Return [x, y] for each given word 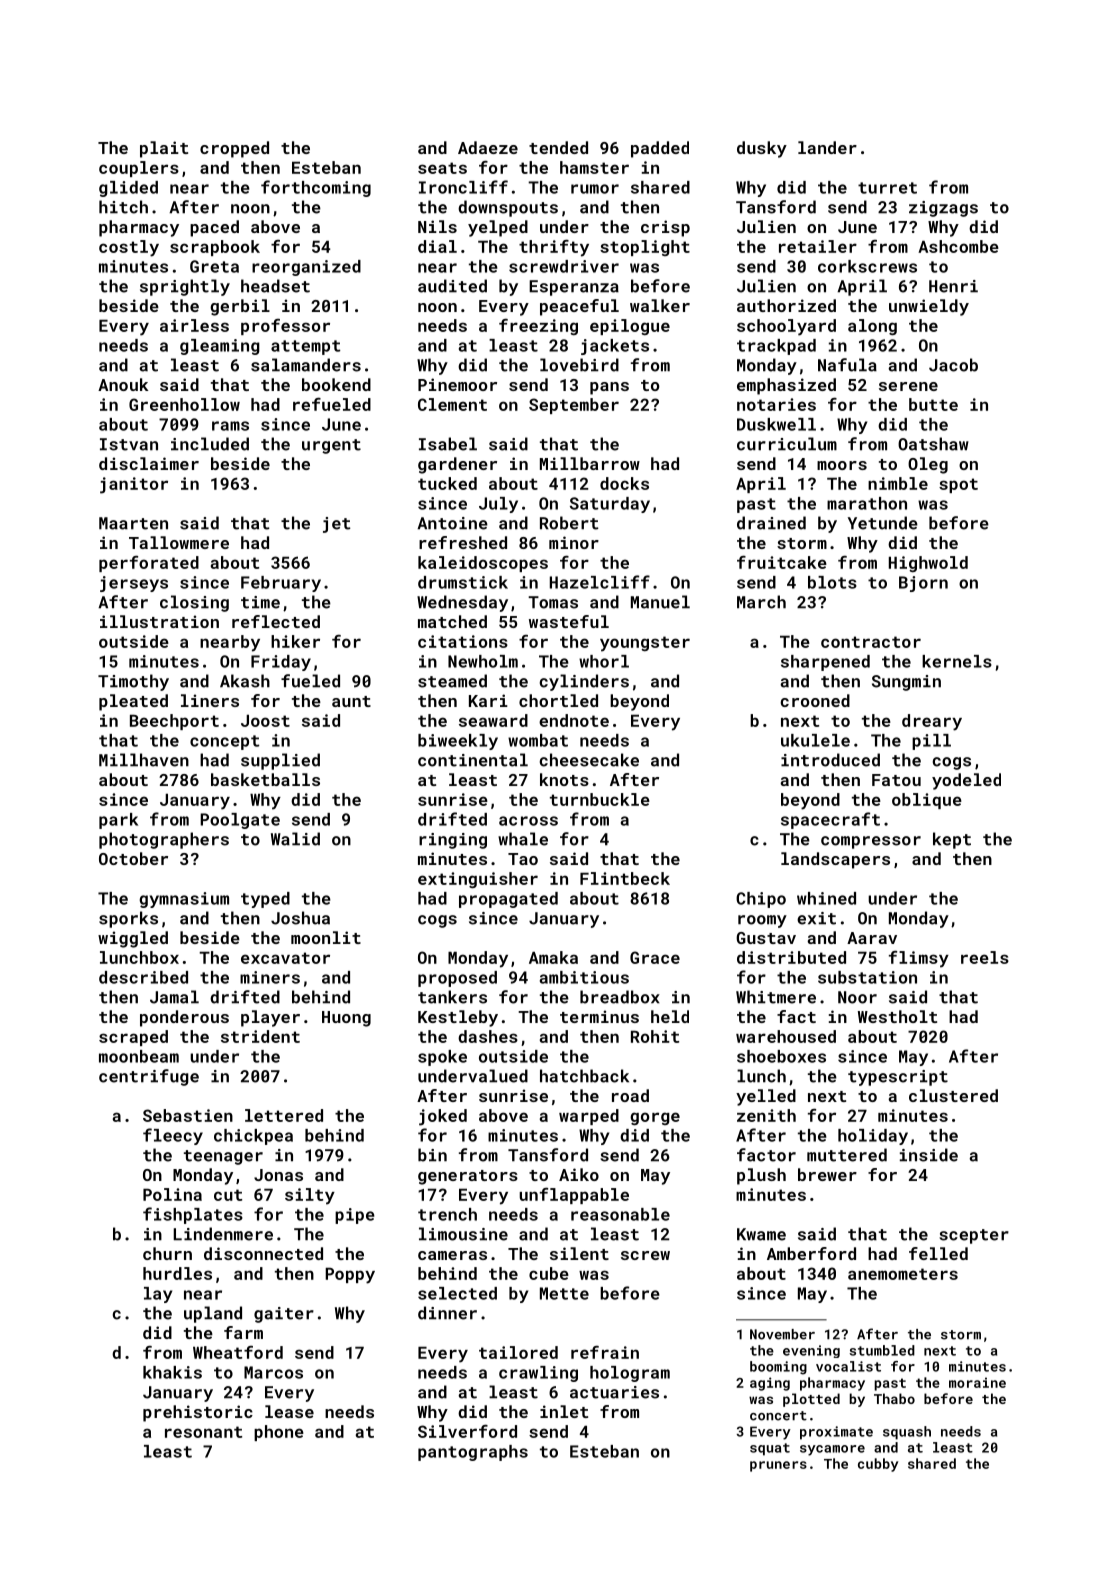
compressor [871, 842]
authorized [786, 305]
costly [129, 248]
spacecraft [830, 820]
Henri [953, 286]
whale [523, 839]
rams [230, 426]
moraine [977, 1382]
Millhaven [144, 760]
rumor [595, 189]
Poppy [350, 1276]
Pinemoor [457, 384]
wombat [538, 740]
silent [579, 1253]
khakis [172, 1372]
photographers [164, 840]
